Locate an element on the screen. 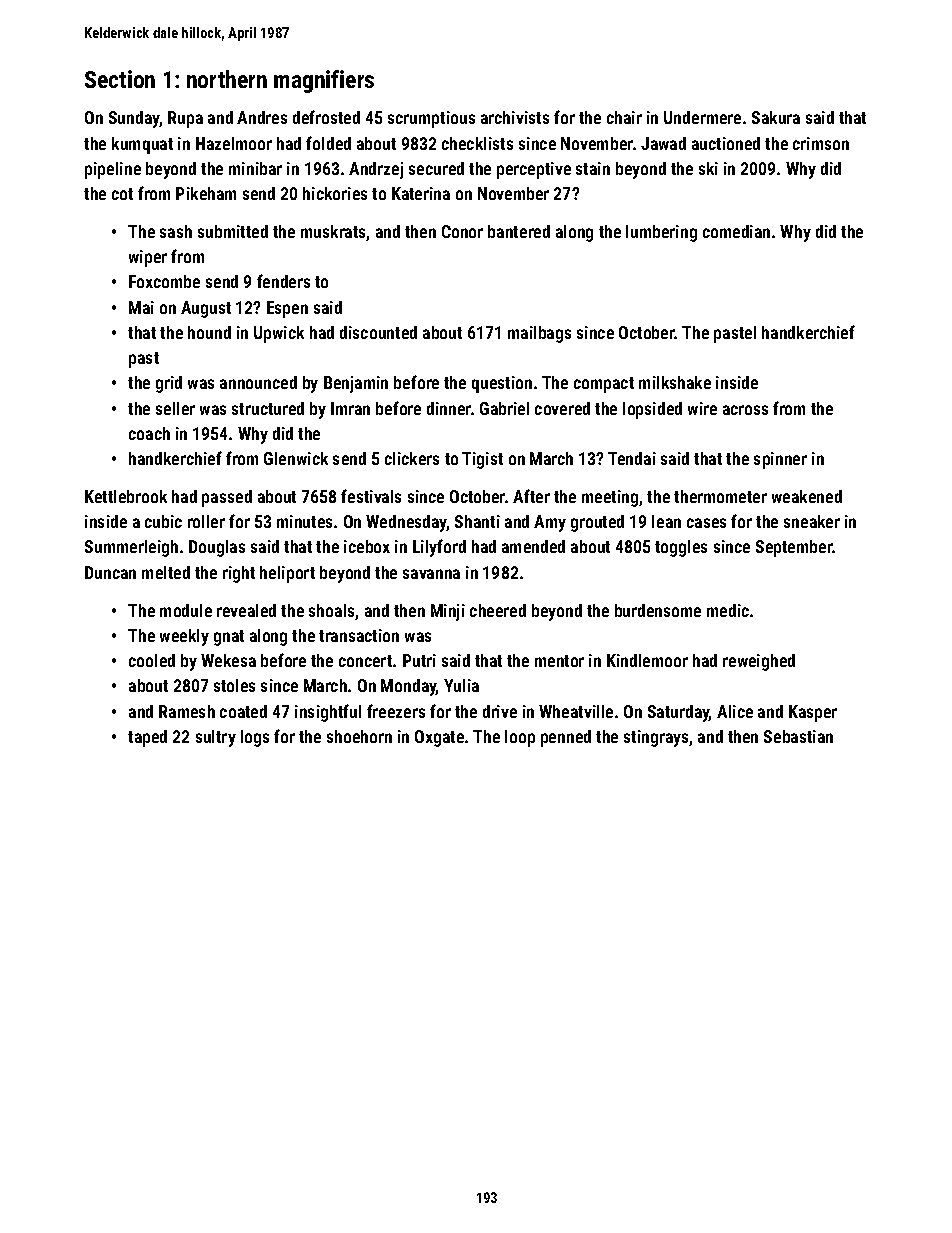 This screenshot has height=1233, width=952. hound is located at coordinates (209, 332).
